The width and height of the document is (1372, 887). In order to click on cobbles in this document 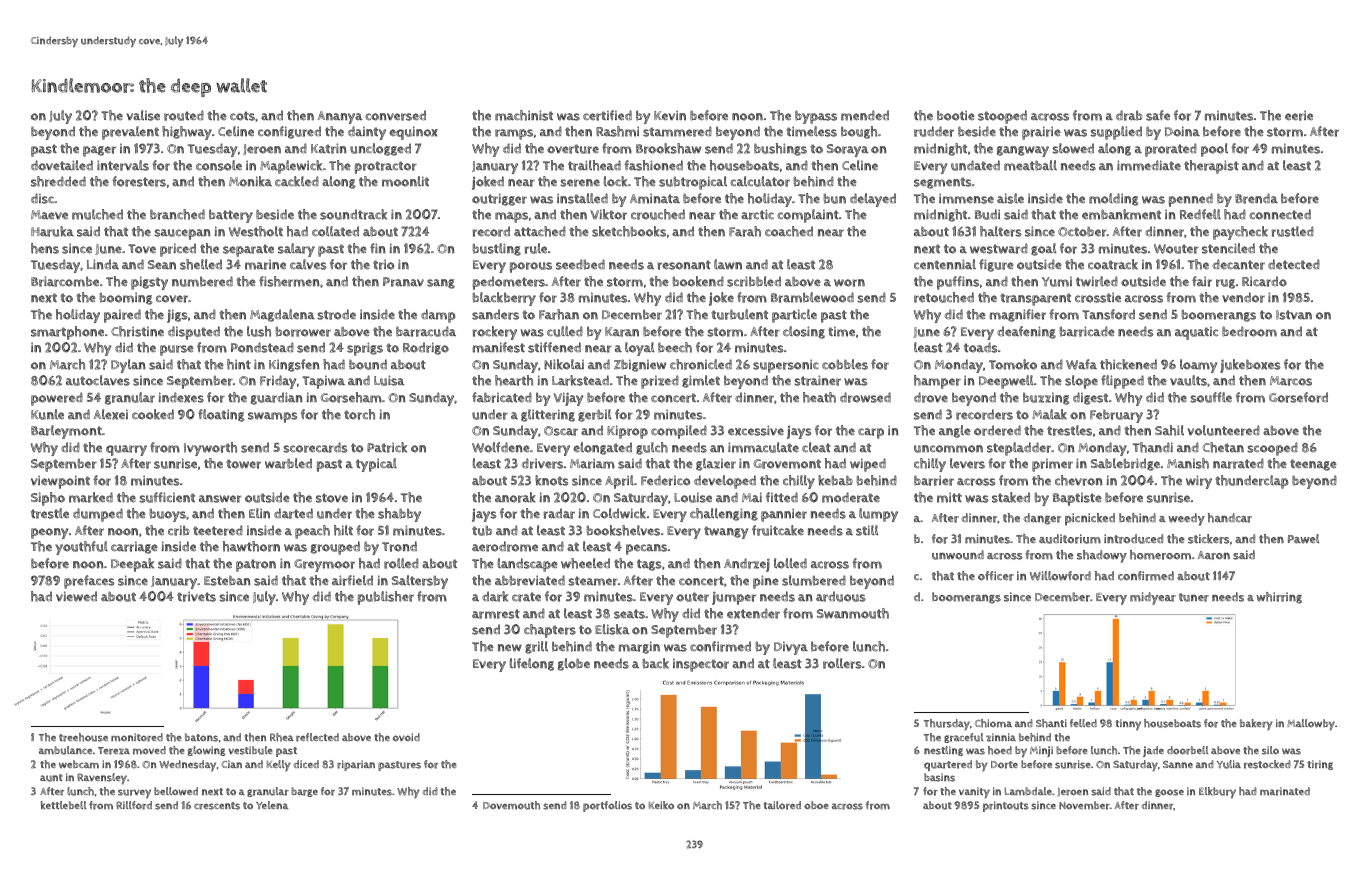, I will do `click(845, 364)`.
